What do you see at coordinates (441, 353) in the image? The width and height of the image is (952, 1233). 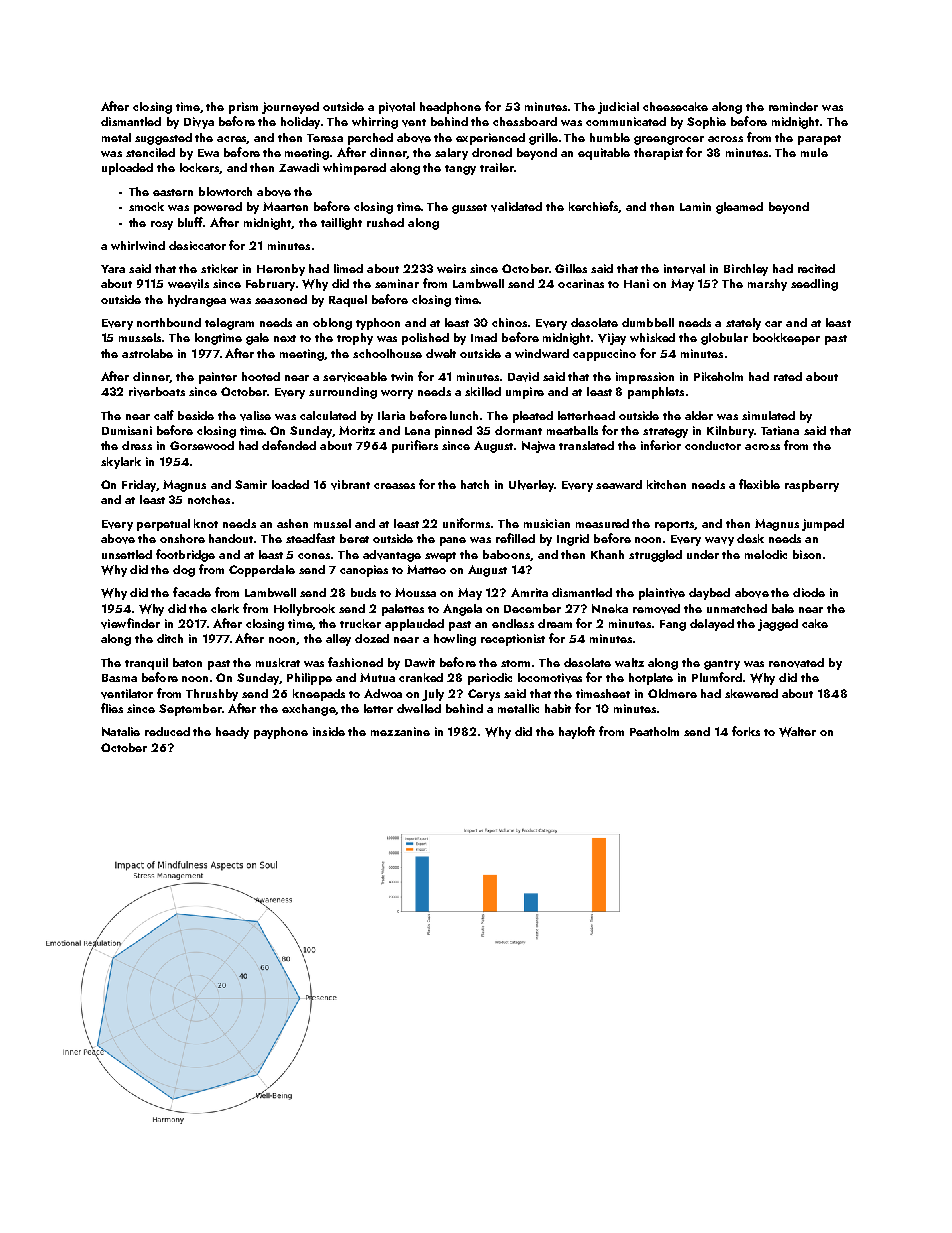 I see `dwelt` at bounding box center [441, 353].
